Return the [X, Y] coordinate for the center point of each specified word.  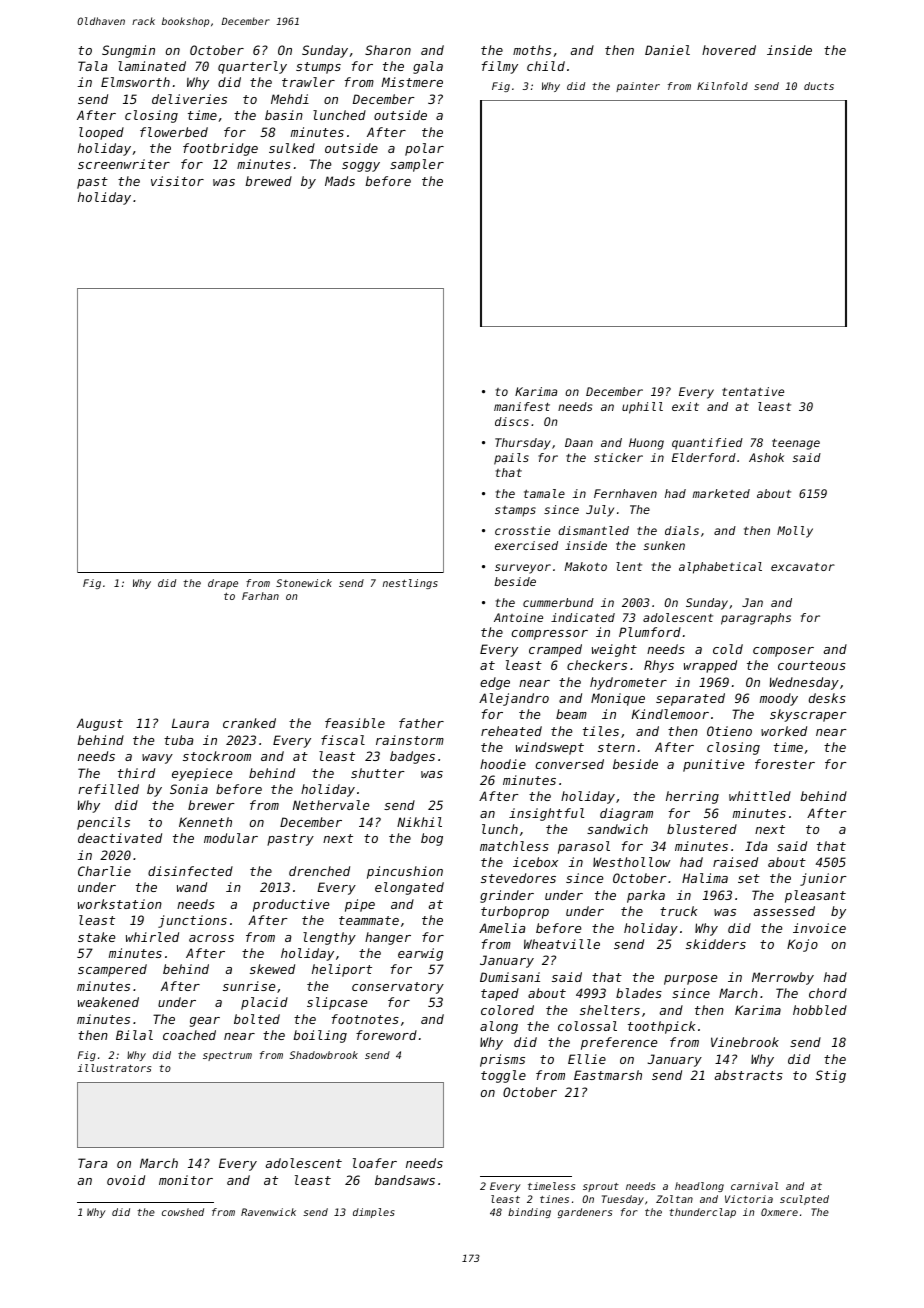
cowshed [183, 1212]
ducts [819, 86]
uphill [642, 408]
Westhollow [631, 862]
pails [511, 459]
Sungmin [128, 51]
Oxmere [779, 1212]
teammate [369, 920]
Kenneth [205, 822]
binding [529, 1213]
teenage [796, 444]
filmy [500, 67]
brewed [268, 181]
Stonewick [304, 583]
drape [223, 584]
